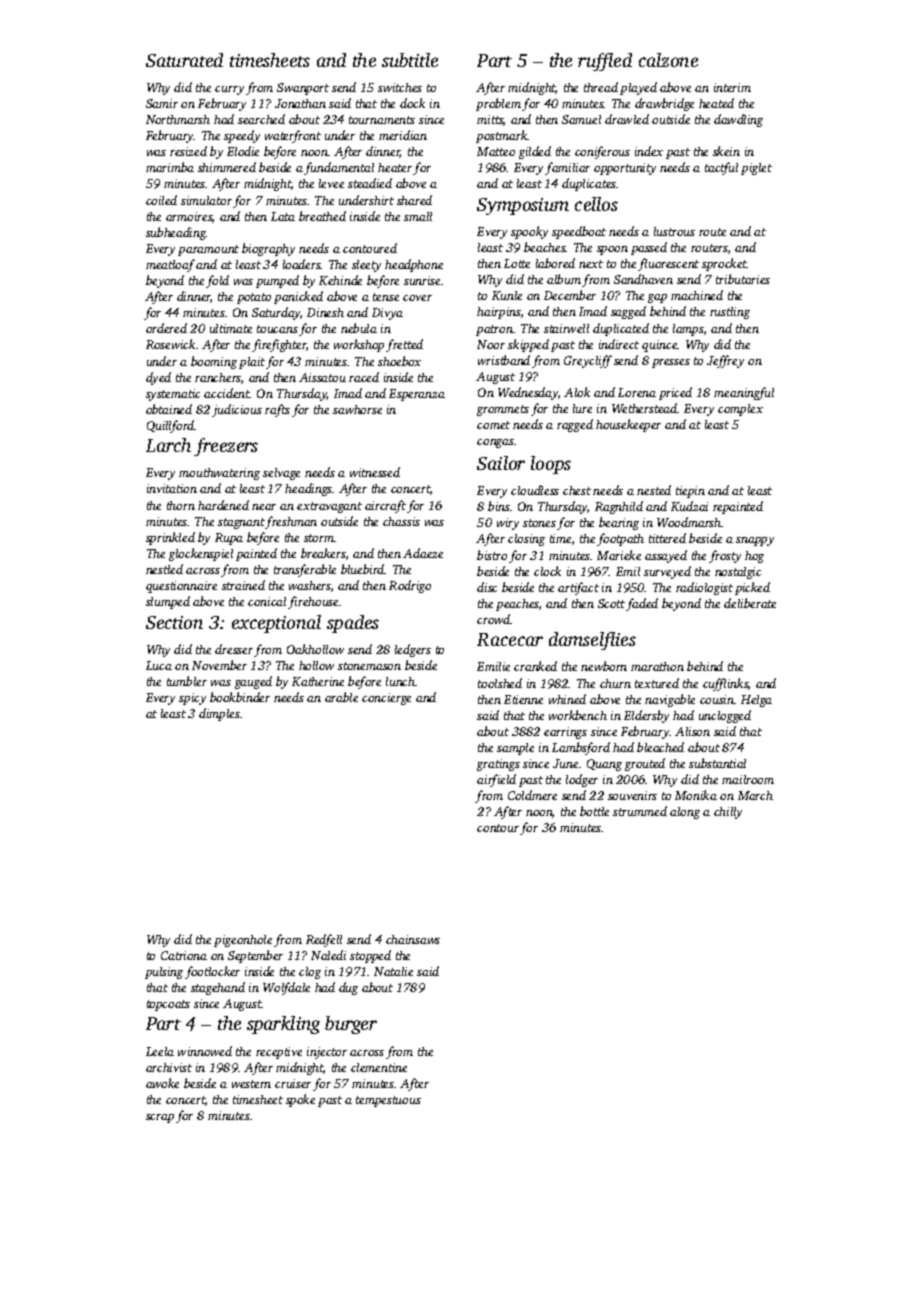 Image resolution: width=924 pixels, height=1314 pixels. What do you see at coordinates (283, 216) in the screenshot?
I see `Lata` at bounding box center [283, 216].
